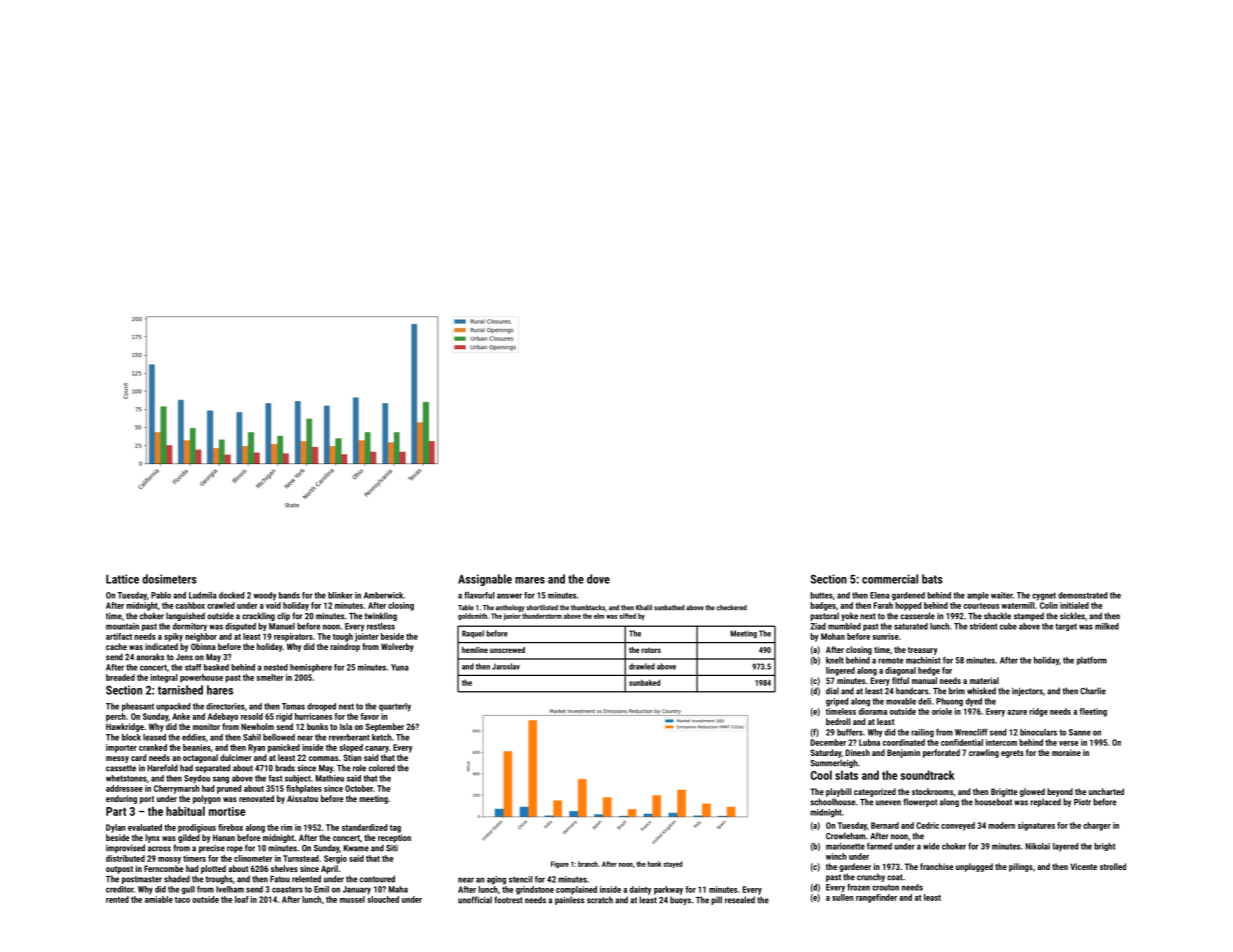 The height and width of the screenshot is (952, 1233). What do you see at coordinates (983, 626) in the screenshot?
I see `strident` at bounding box center [983, 626].
